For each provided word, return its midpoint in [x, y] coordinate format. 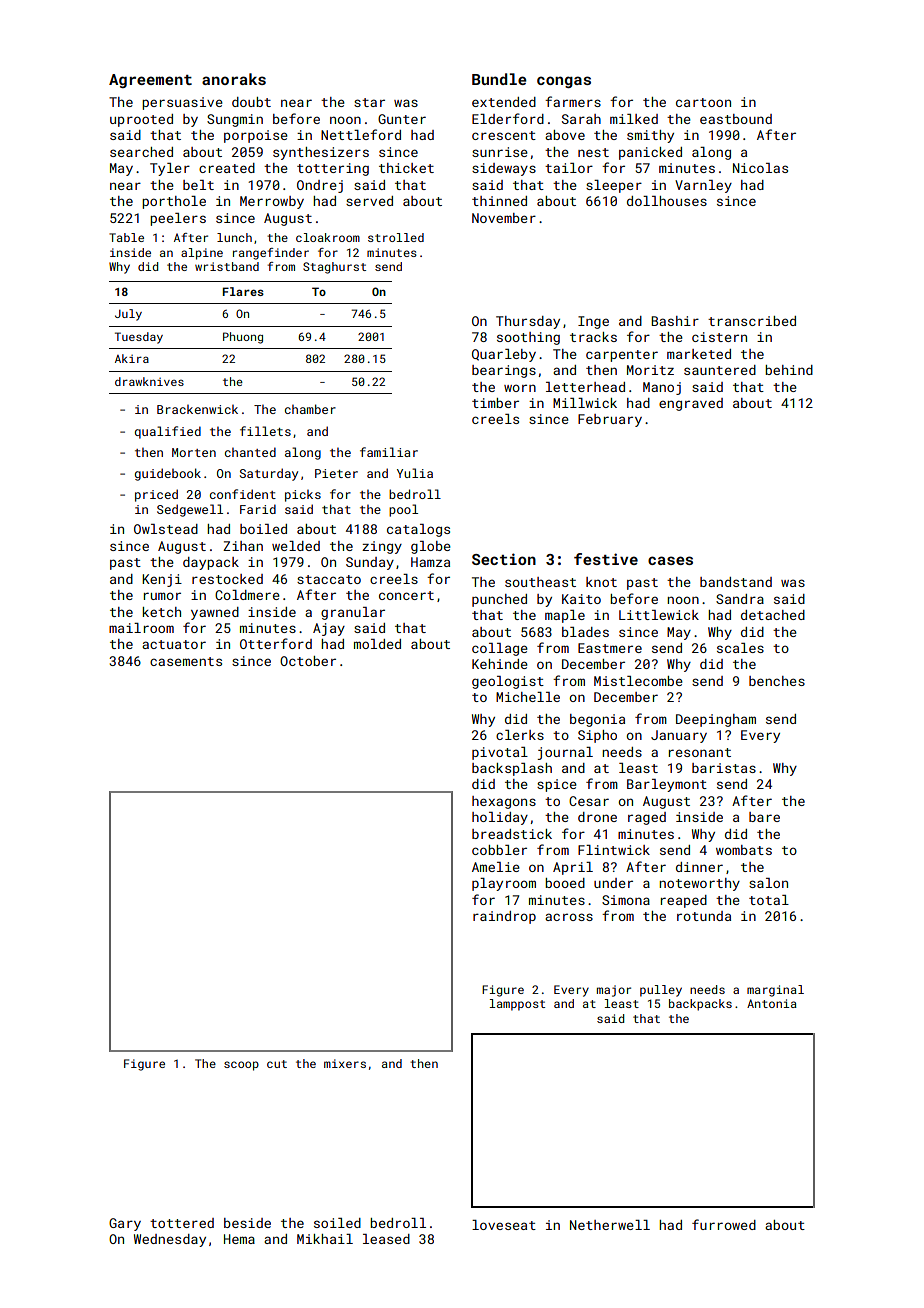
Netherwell [610, 1225]
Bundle [499, 79]
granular [353, 613]
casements [186, 661]
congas [564, 82]
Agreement [150, 81]
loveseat [504, 1225]
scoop [241, 1066]
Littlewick [659, 615]
